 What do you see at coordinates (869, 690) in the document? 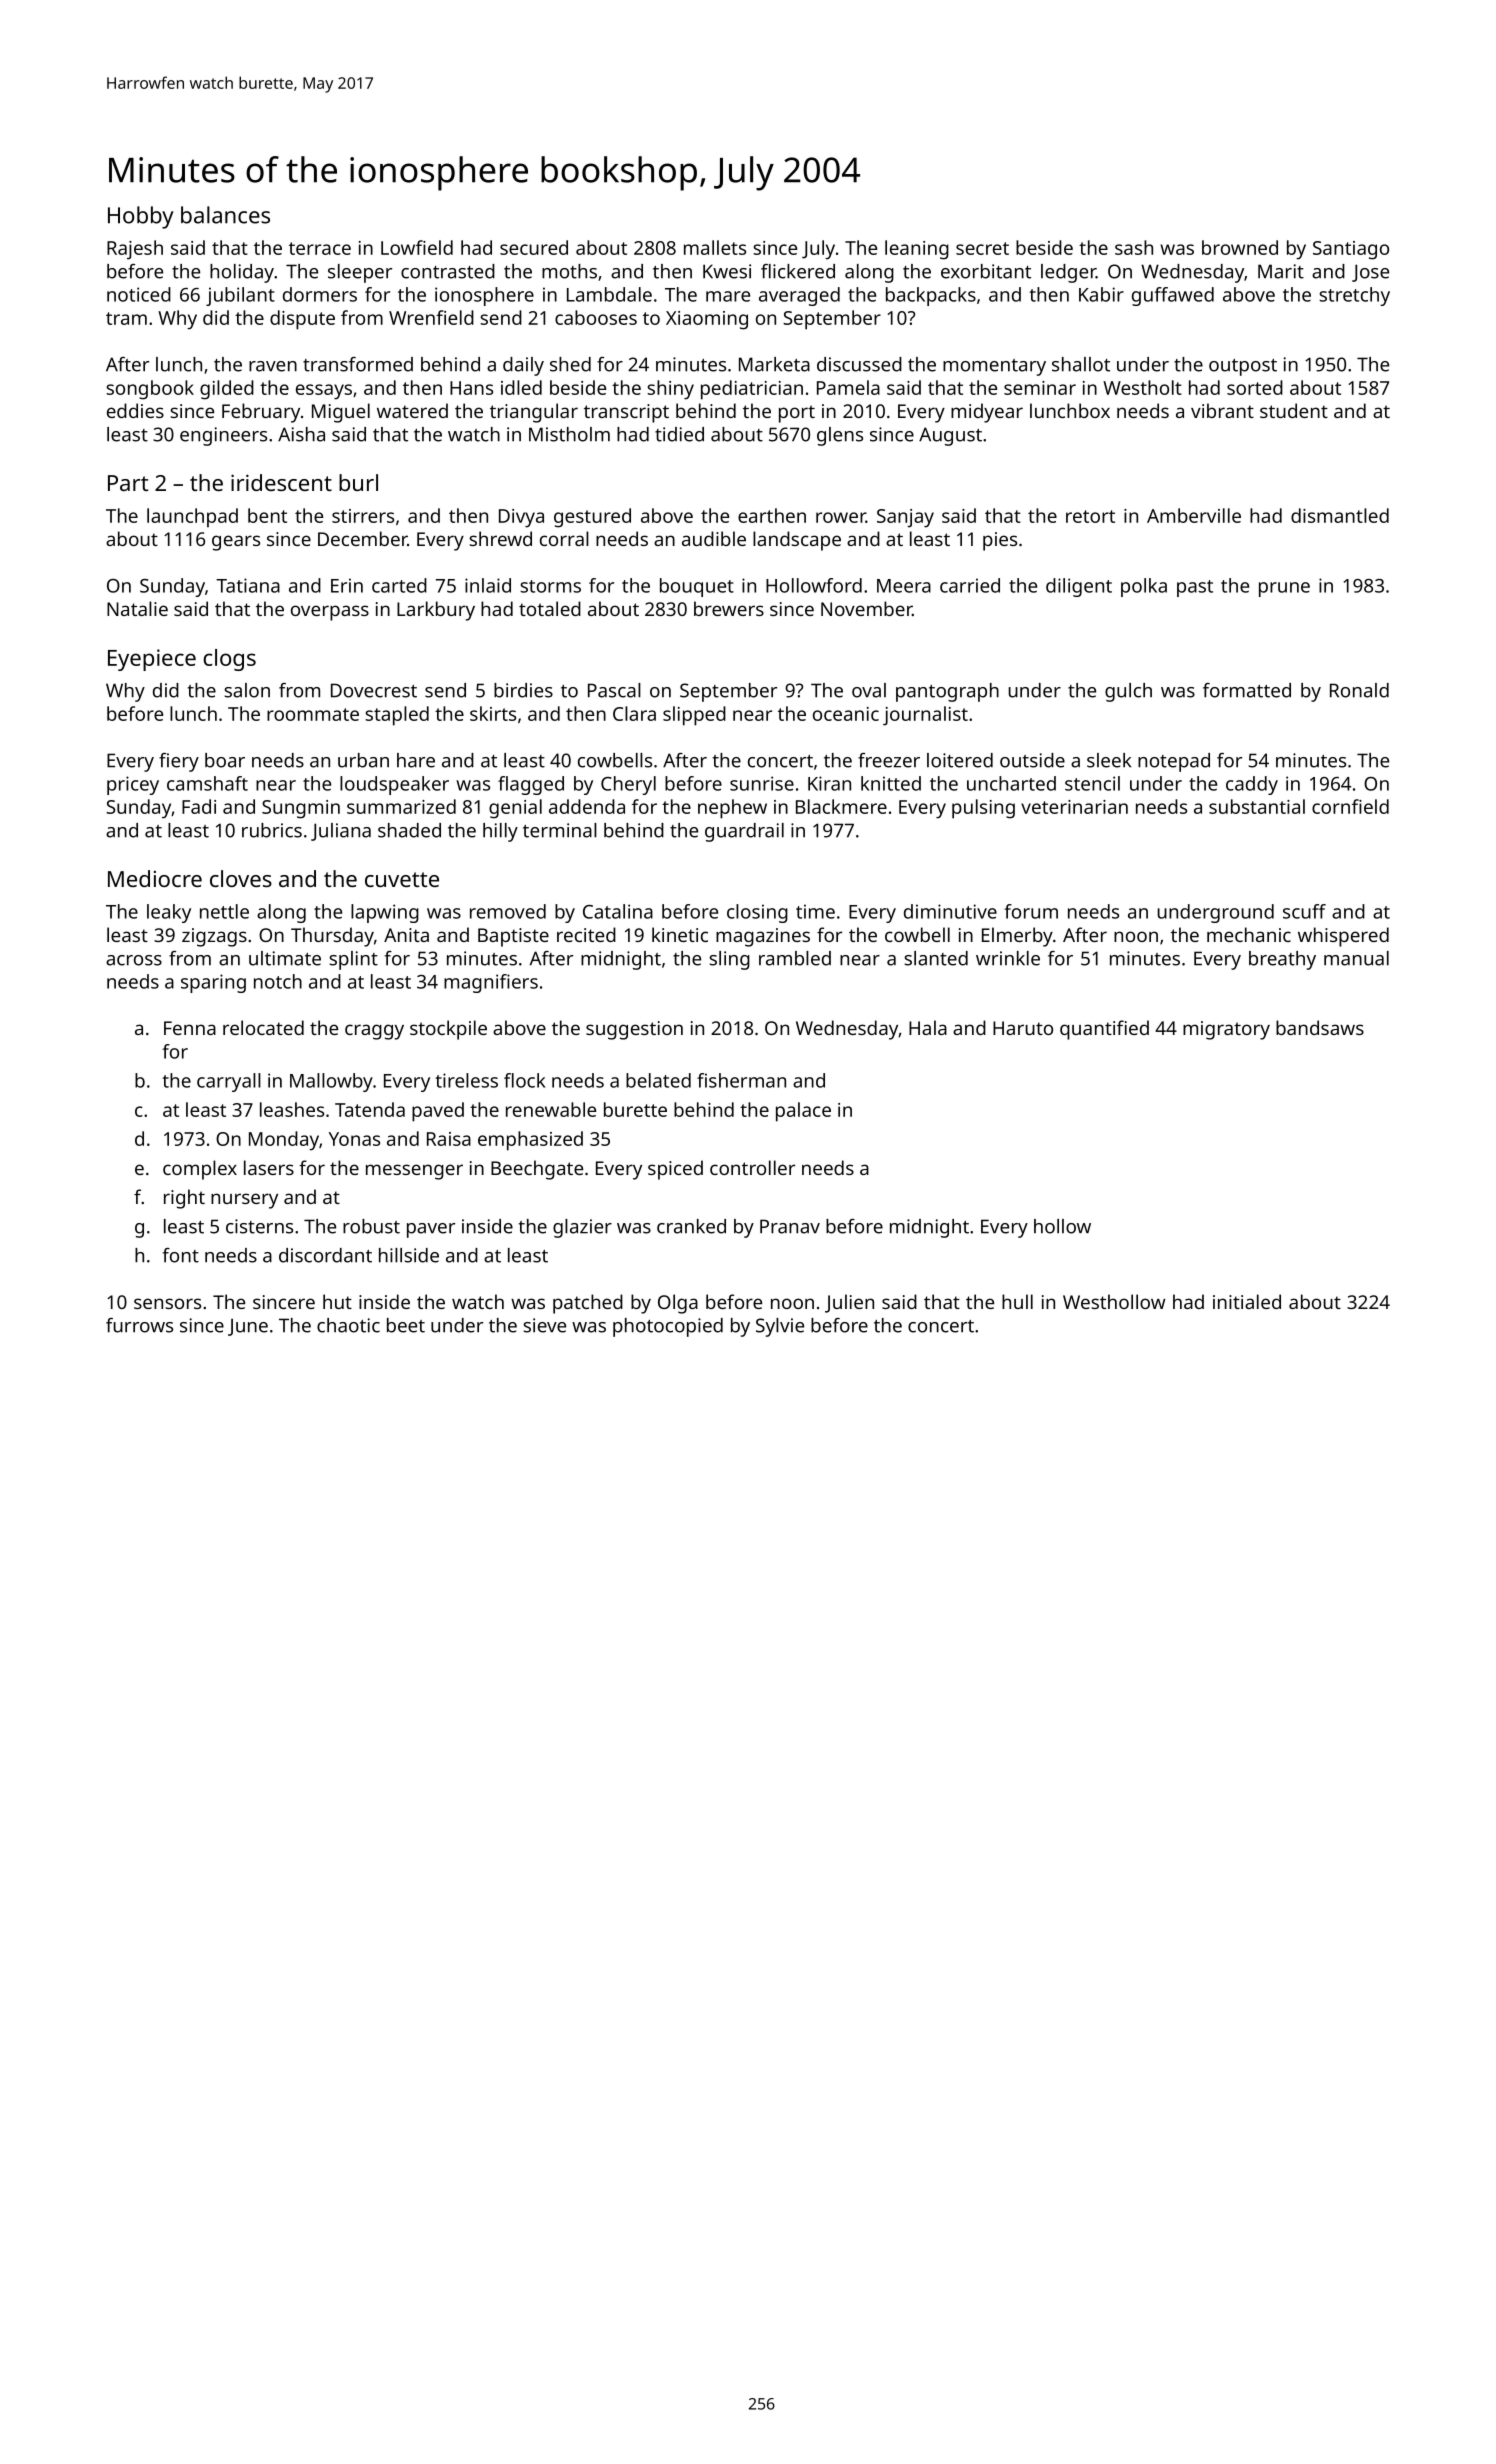
I see `oval` at bounding box center [869, 690].
